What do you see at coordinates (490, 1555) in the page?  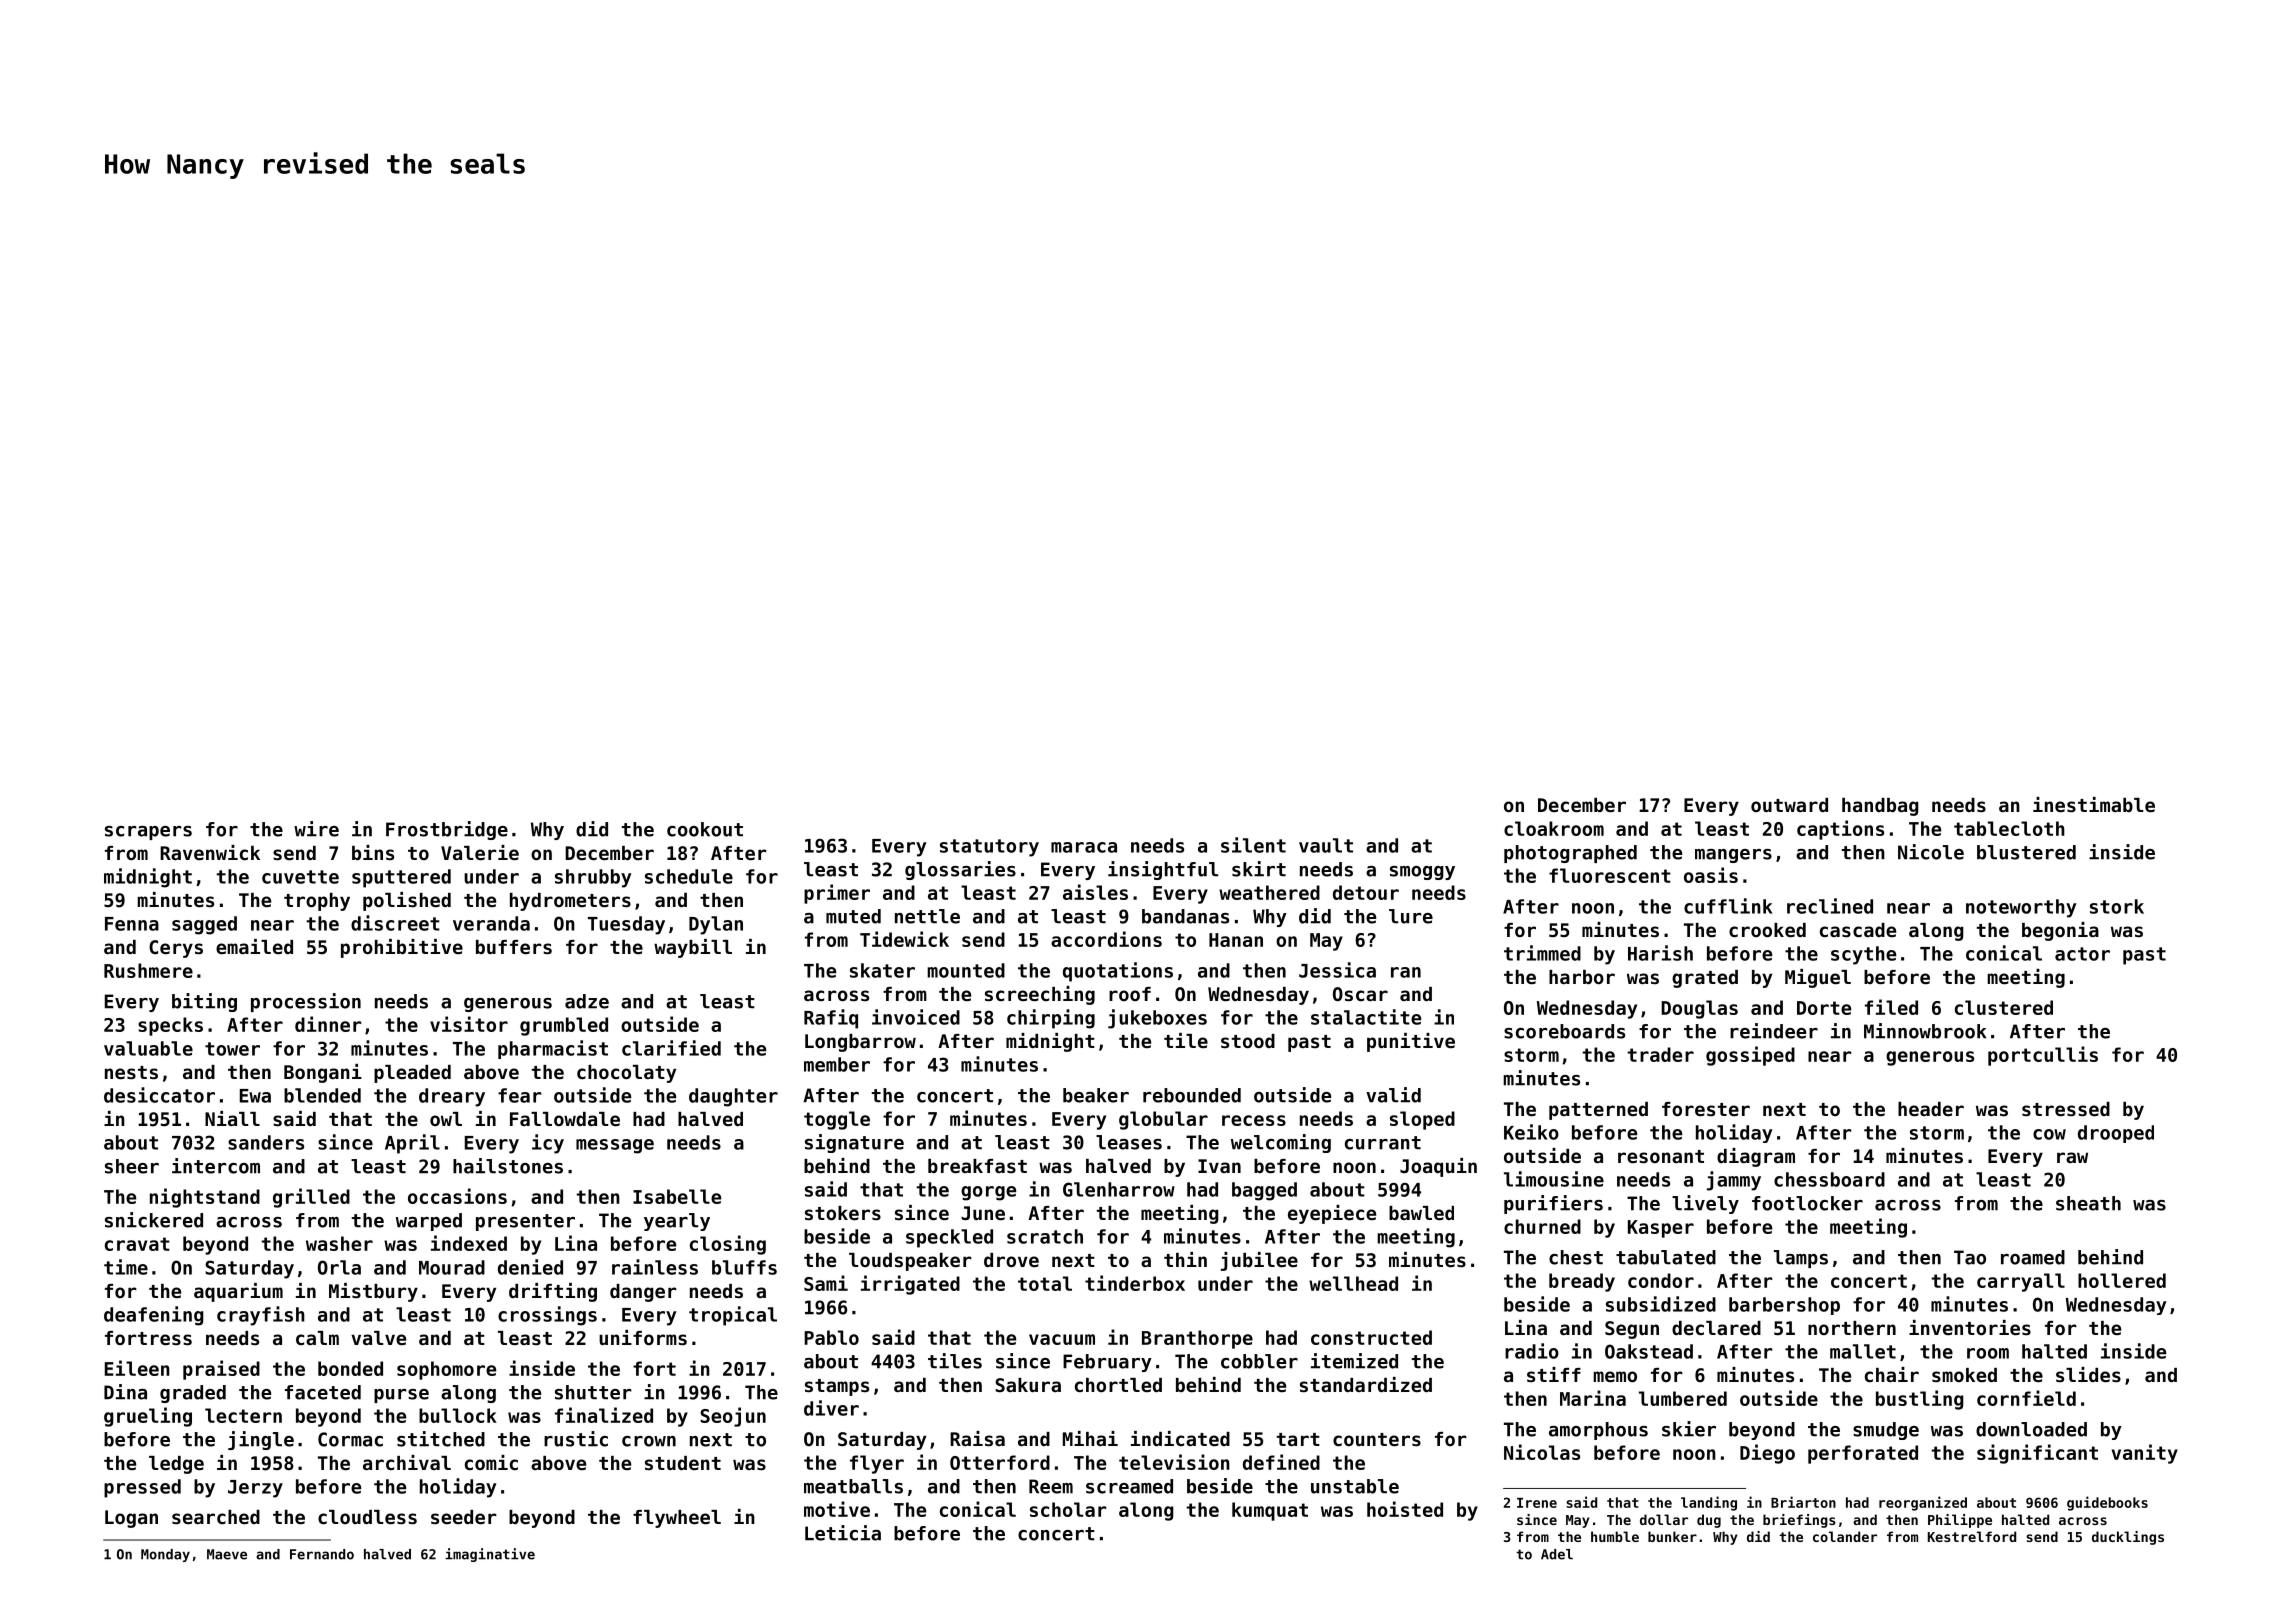 I see `imaginative` at bounding box center [490, 1555].
